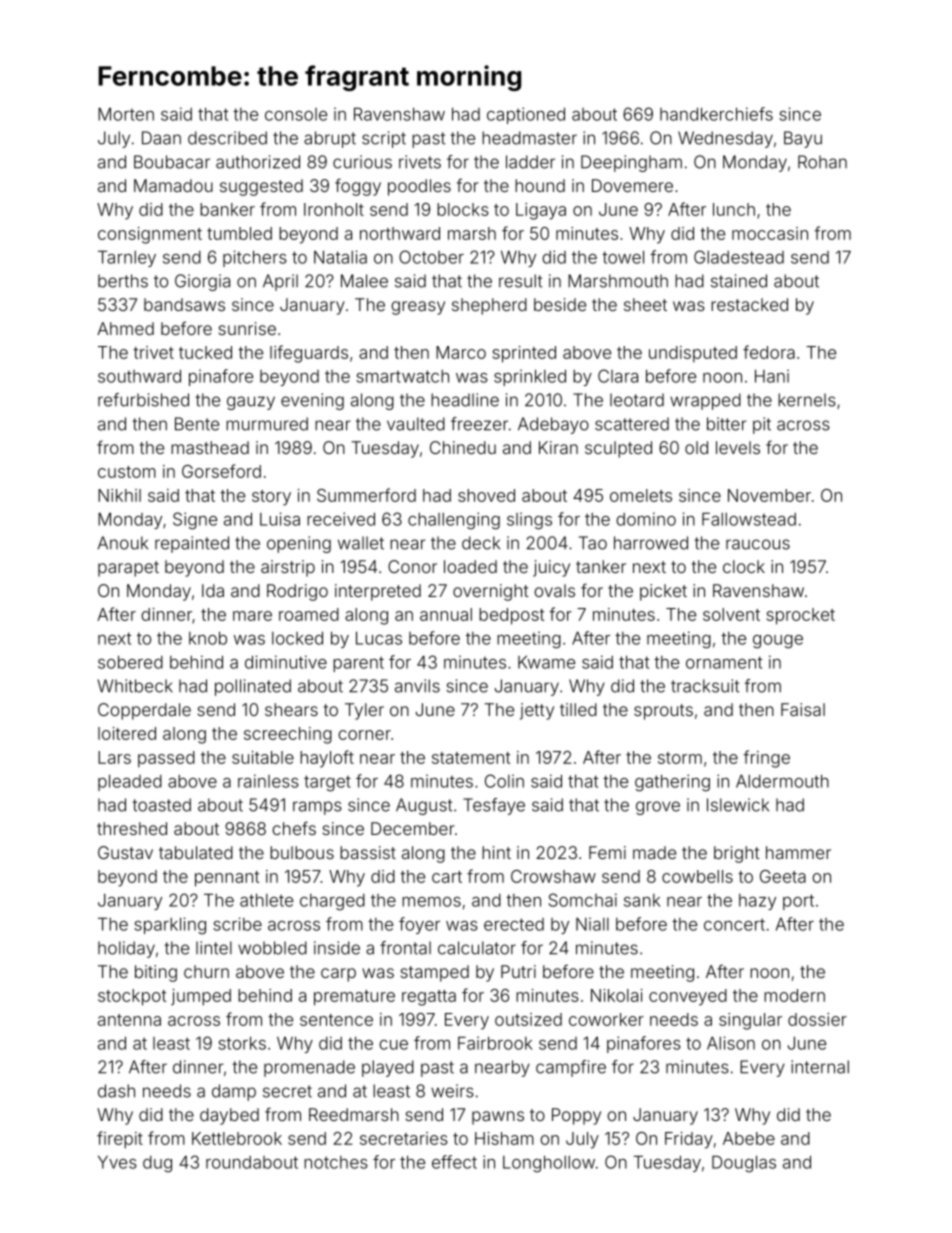 The width and height of the screenshot is (952, 1233). I want to click on pleaded, so click(130, 782).
